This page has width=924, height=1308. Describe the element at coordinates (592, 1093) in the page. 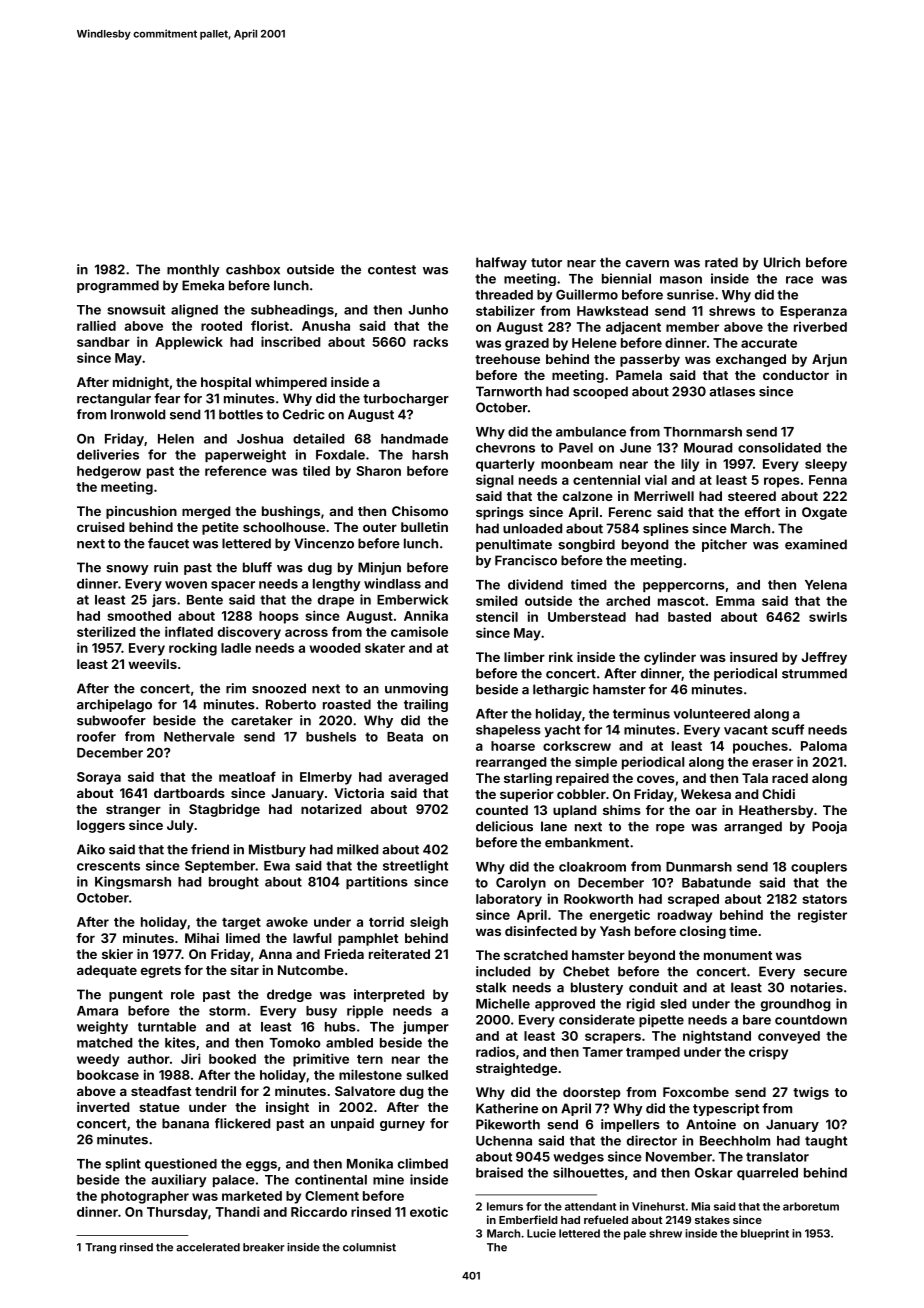

I see `doorstep` at that location.
